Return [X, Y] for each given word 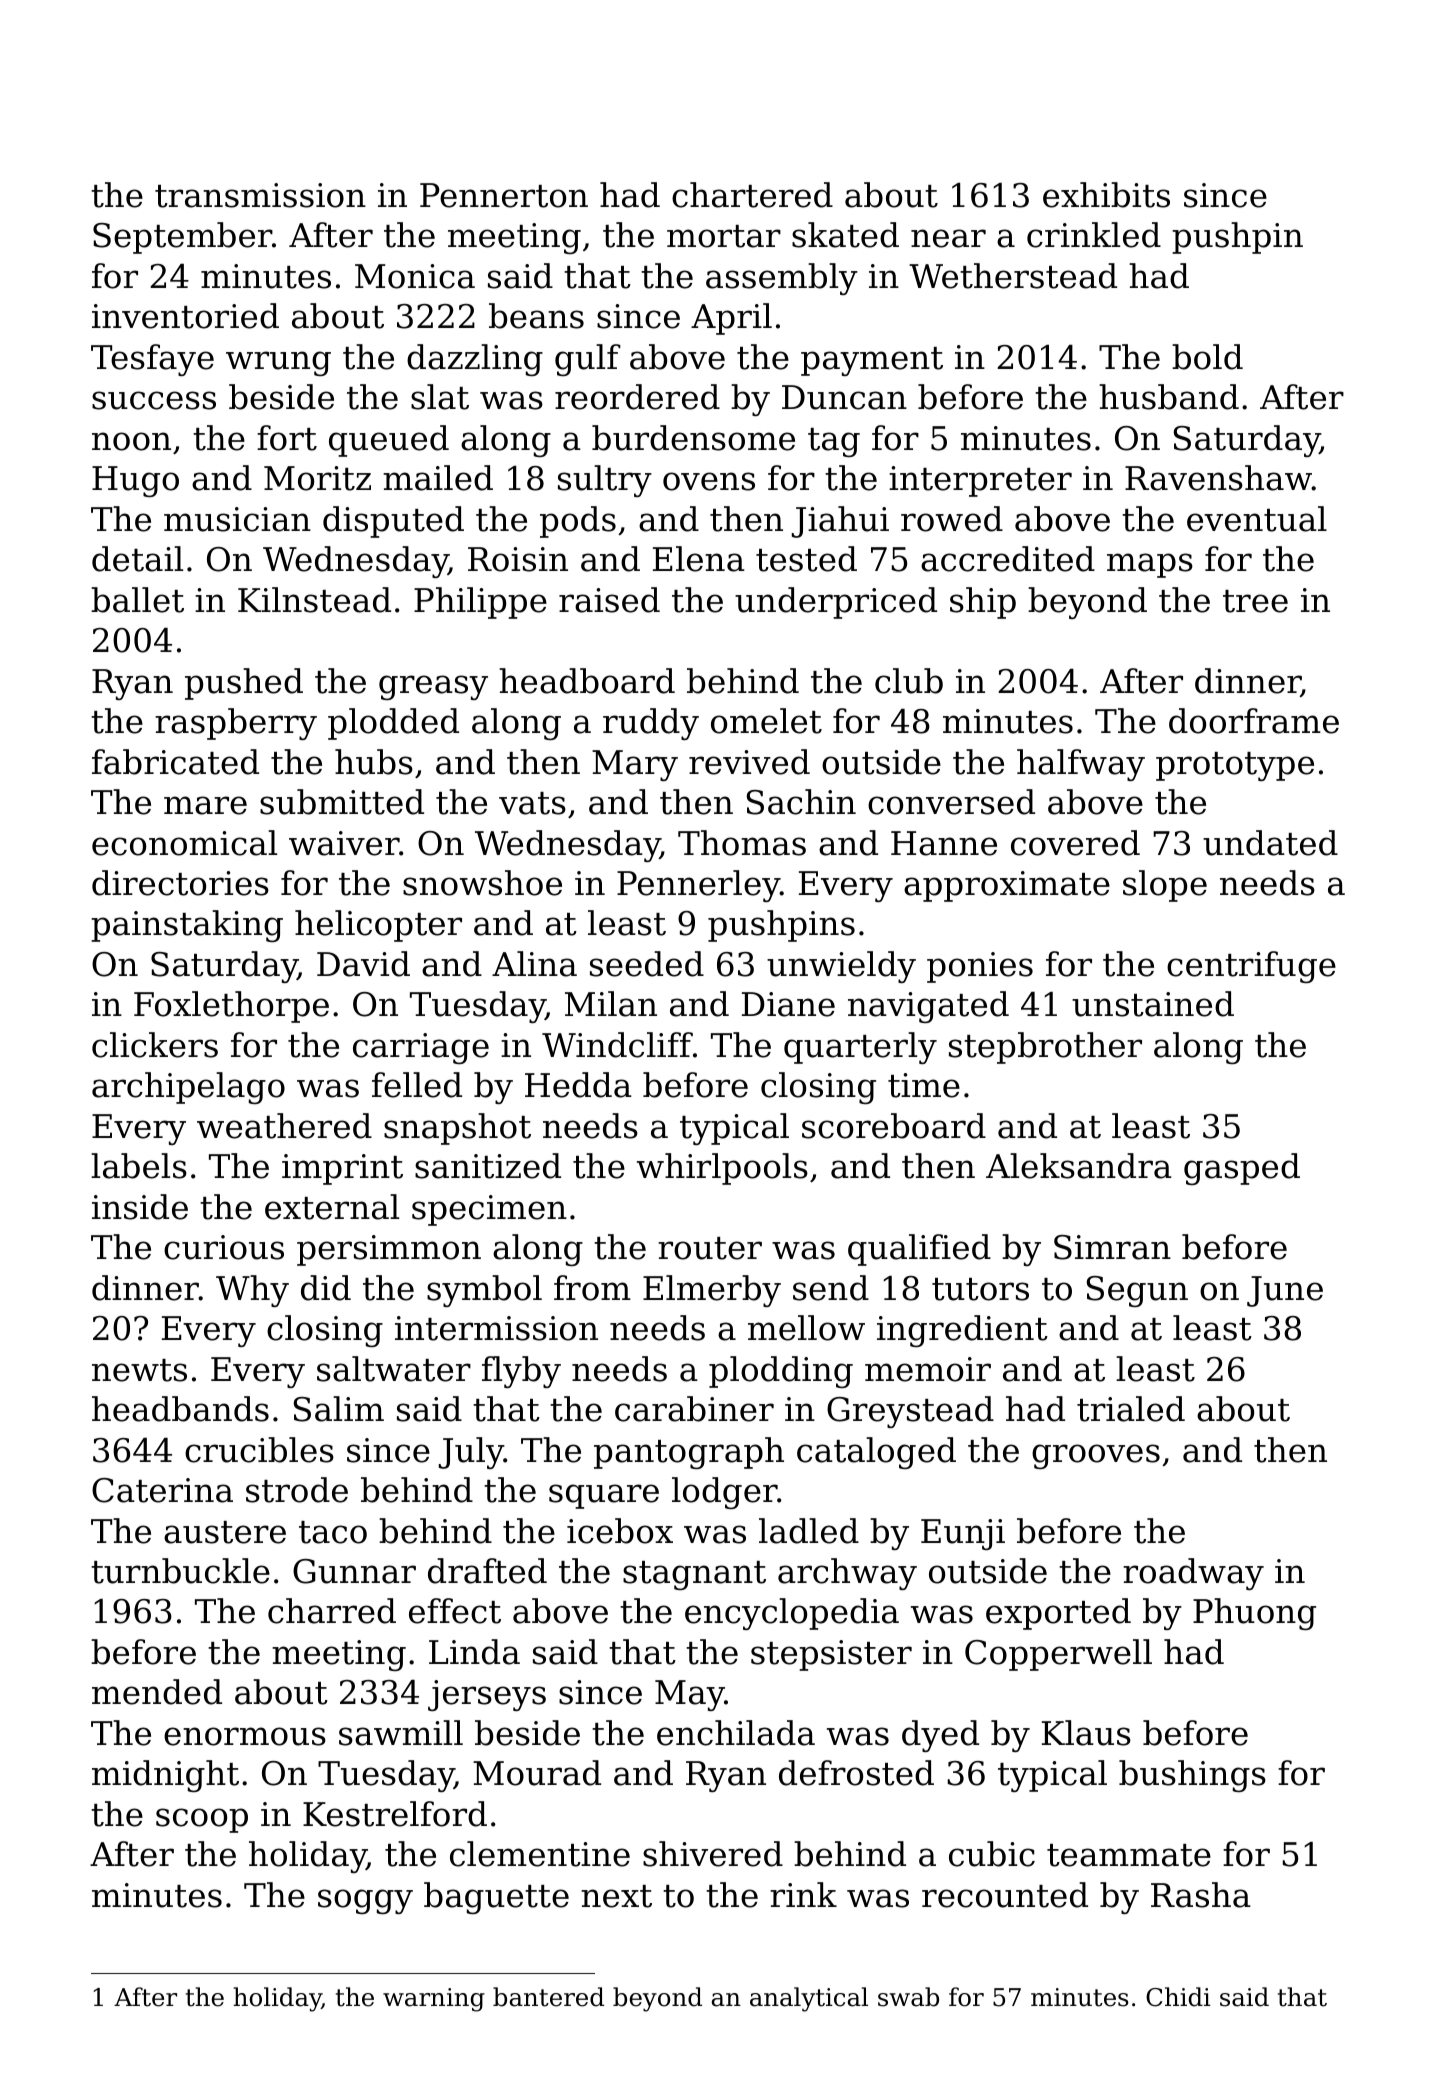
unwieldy [841, 967]
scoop [202, 1820]
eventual [1257, 519]
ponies [980, 967]
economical [184, 843]
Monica [415, 276]
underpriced [836, 603]
